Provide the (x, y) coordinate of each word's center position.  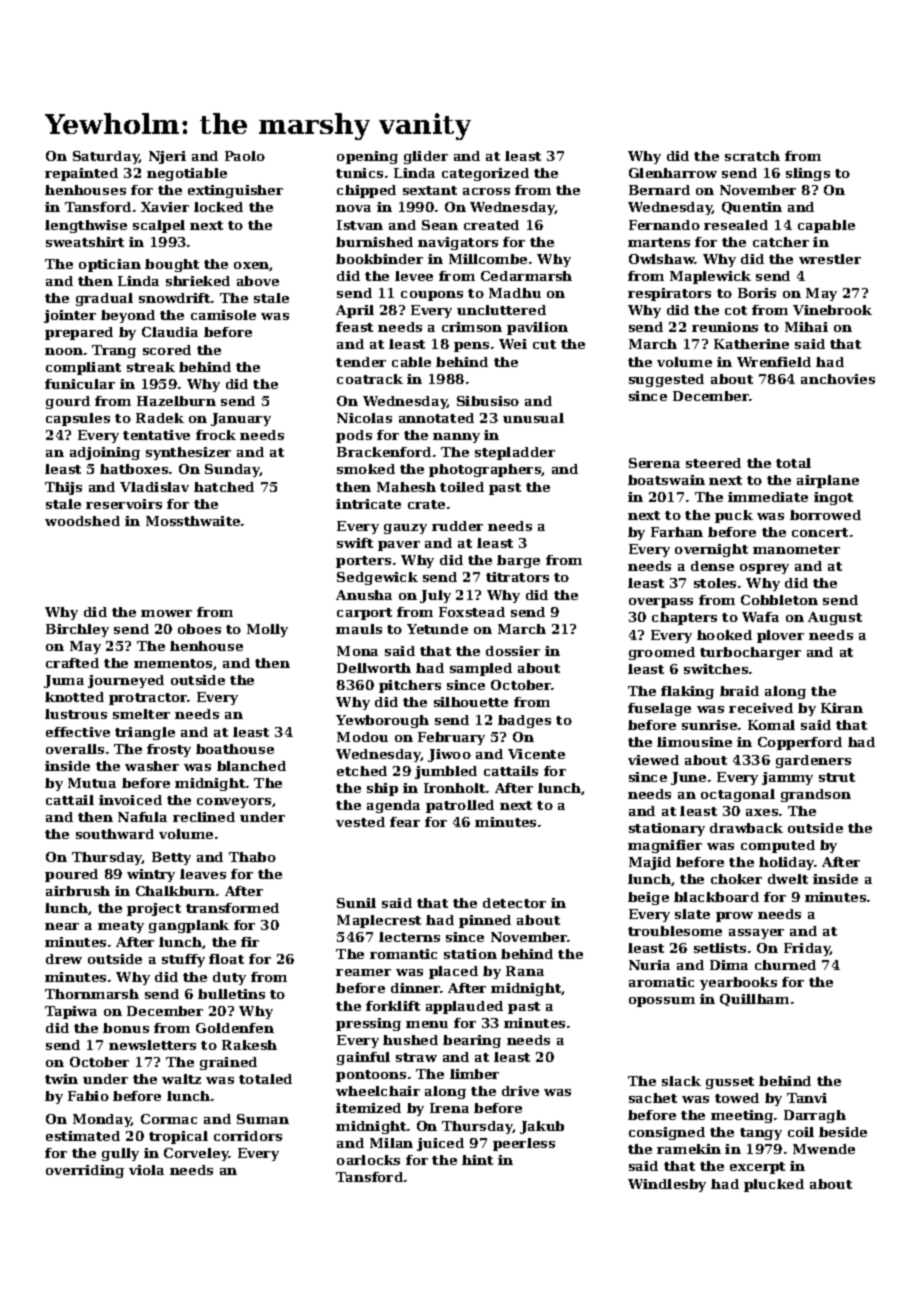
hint (477, 1160)
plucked (774, 1185)
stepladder (515, 453)
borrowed (825, 515)
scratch (752, 156)
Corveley (196, 1154)
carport (364, 614)
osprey (764, 569)
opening (367, 157)
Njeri (167, 157)
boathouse (235, 749)
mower (166, 613)
